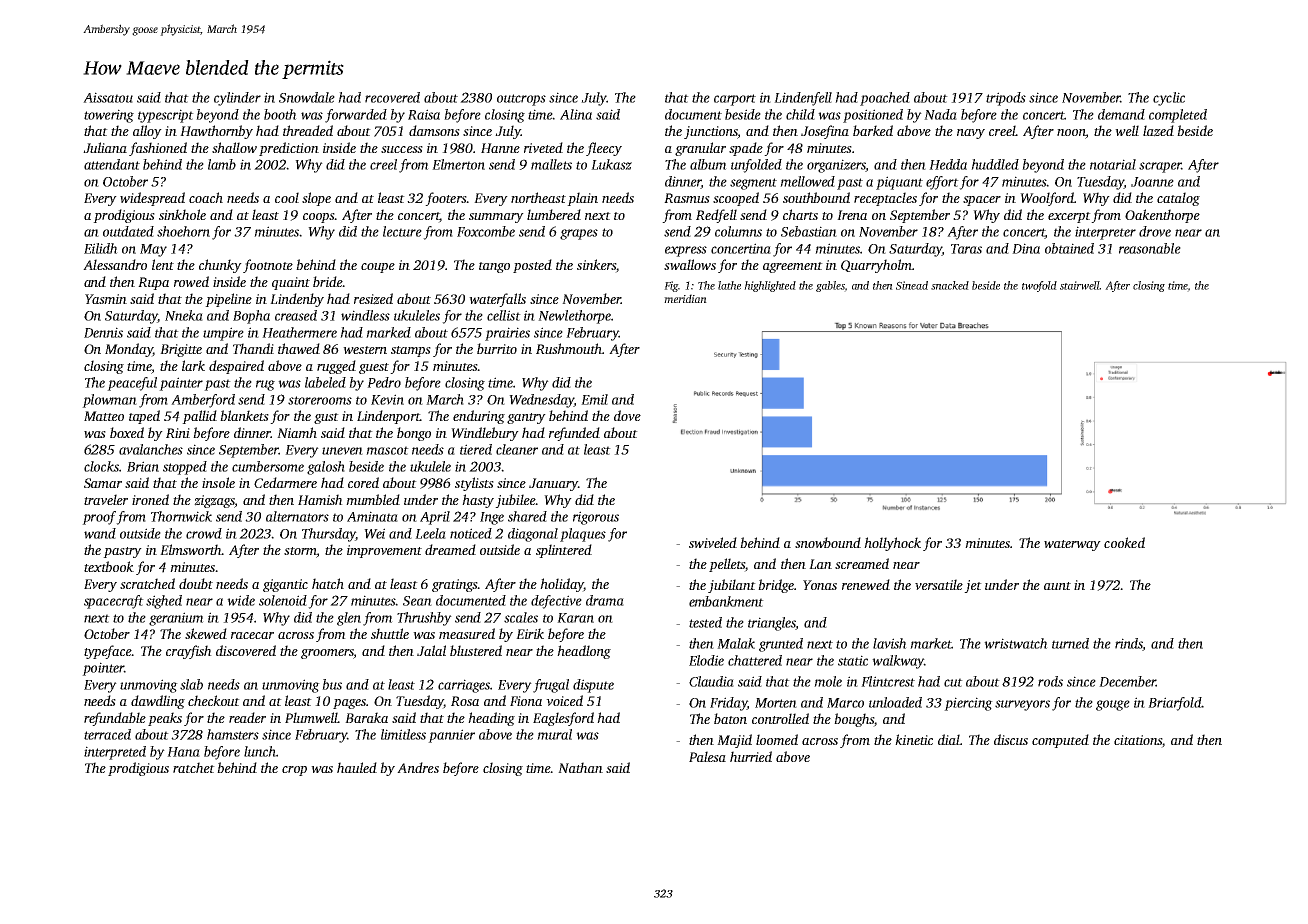  Describe the element at coordinates (392, 97) in the screenshot. I see `recovered` at that location.
